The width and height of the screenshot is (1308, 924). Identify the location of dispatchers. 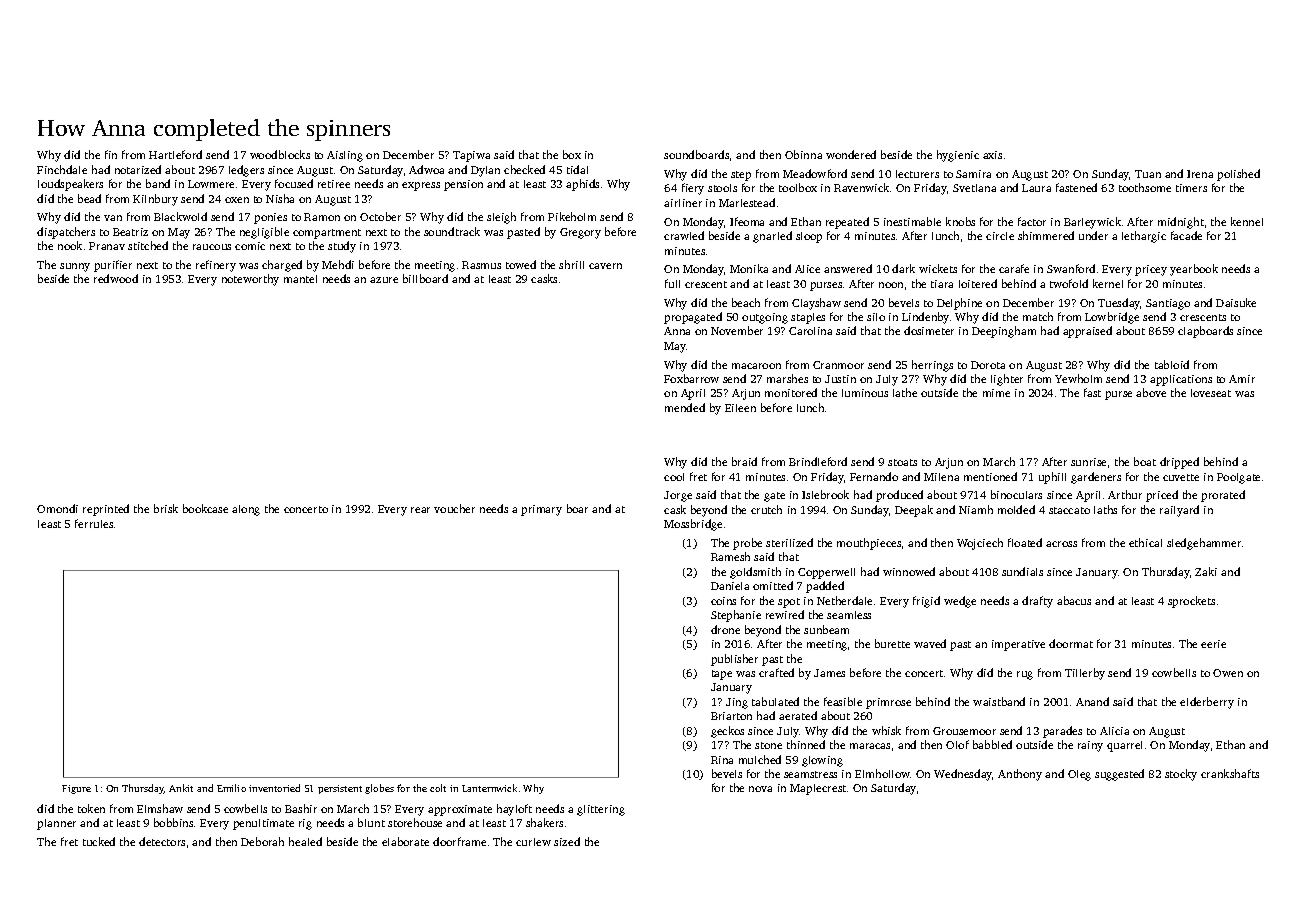
(66, 233).
